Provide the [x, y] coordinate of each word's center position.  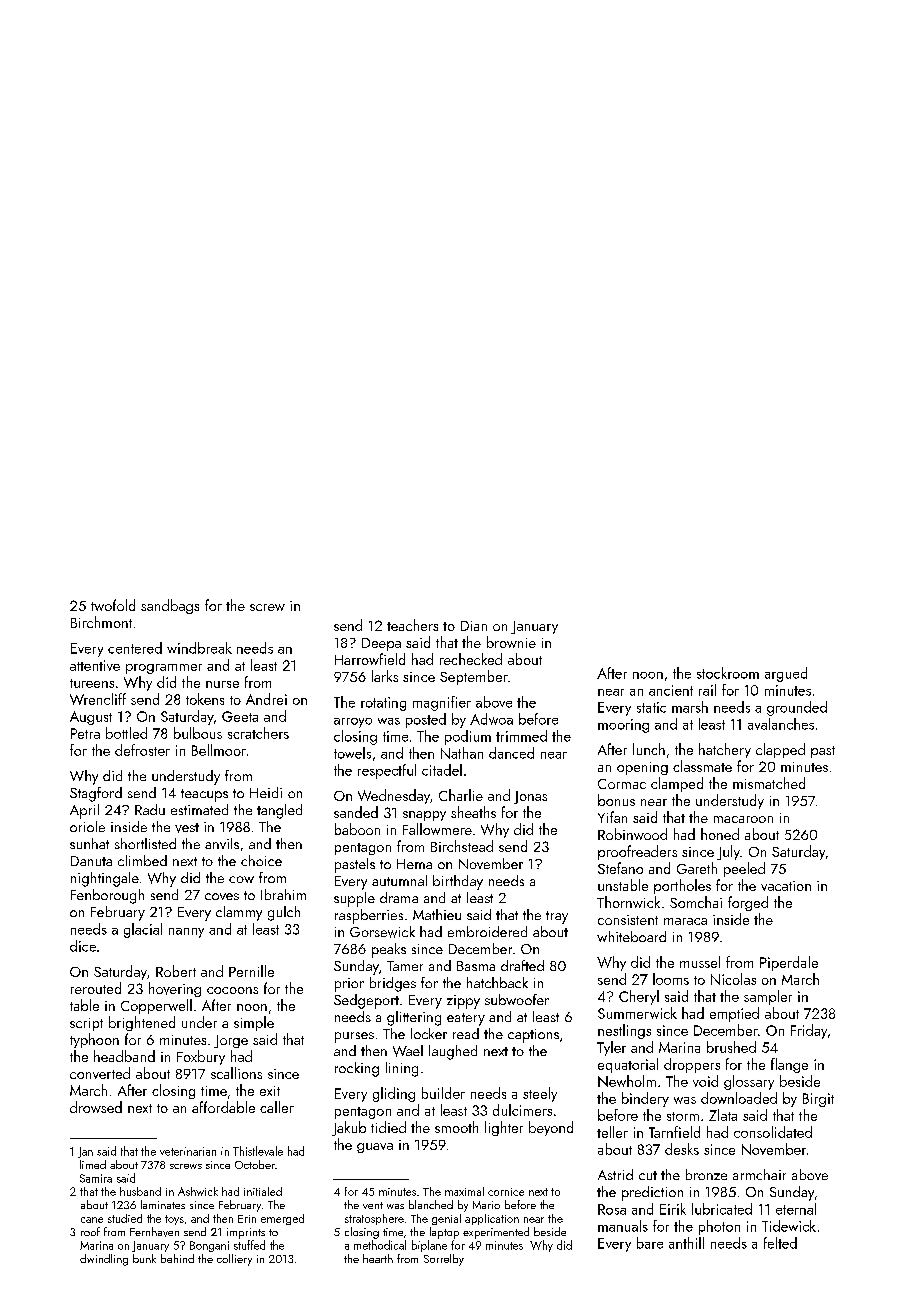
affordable [223, 1107]
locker [429, 1033]
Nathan [462, 753]
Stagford [96, 794]
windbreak [199, 648]
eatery [466, 1019]
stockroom [728, 673]
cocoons [232, 990]
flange [789, 1065]
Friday [809, 1031]
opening [642, 768]
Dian [474, 626]
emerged [282, 1219]
